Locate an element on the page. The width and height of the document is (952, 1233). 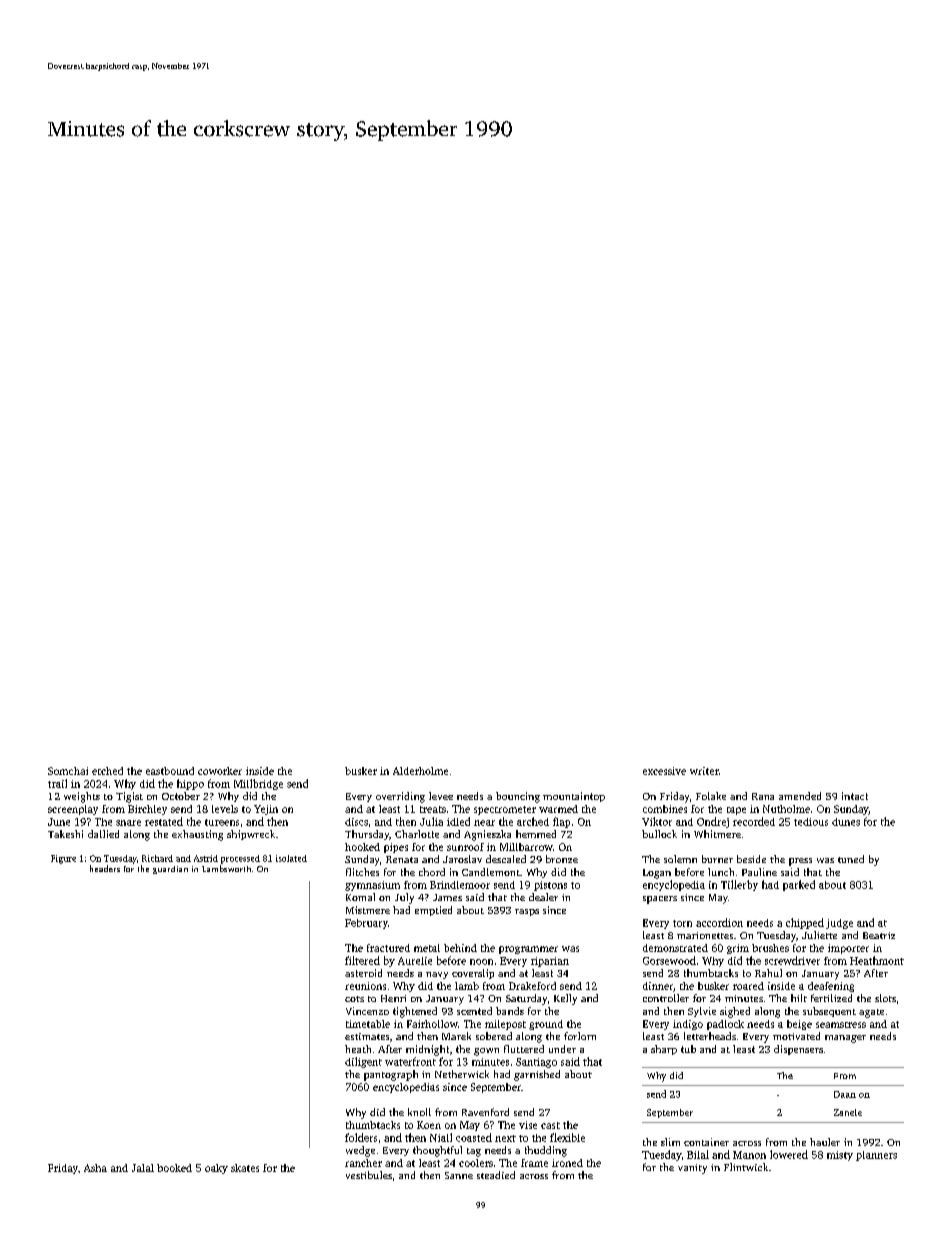
Beatriz is located at coordinates (879, 935).
